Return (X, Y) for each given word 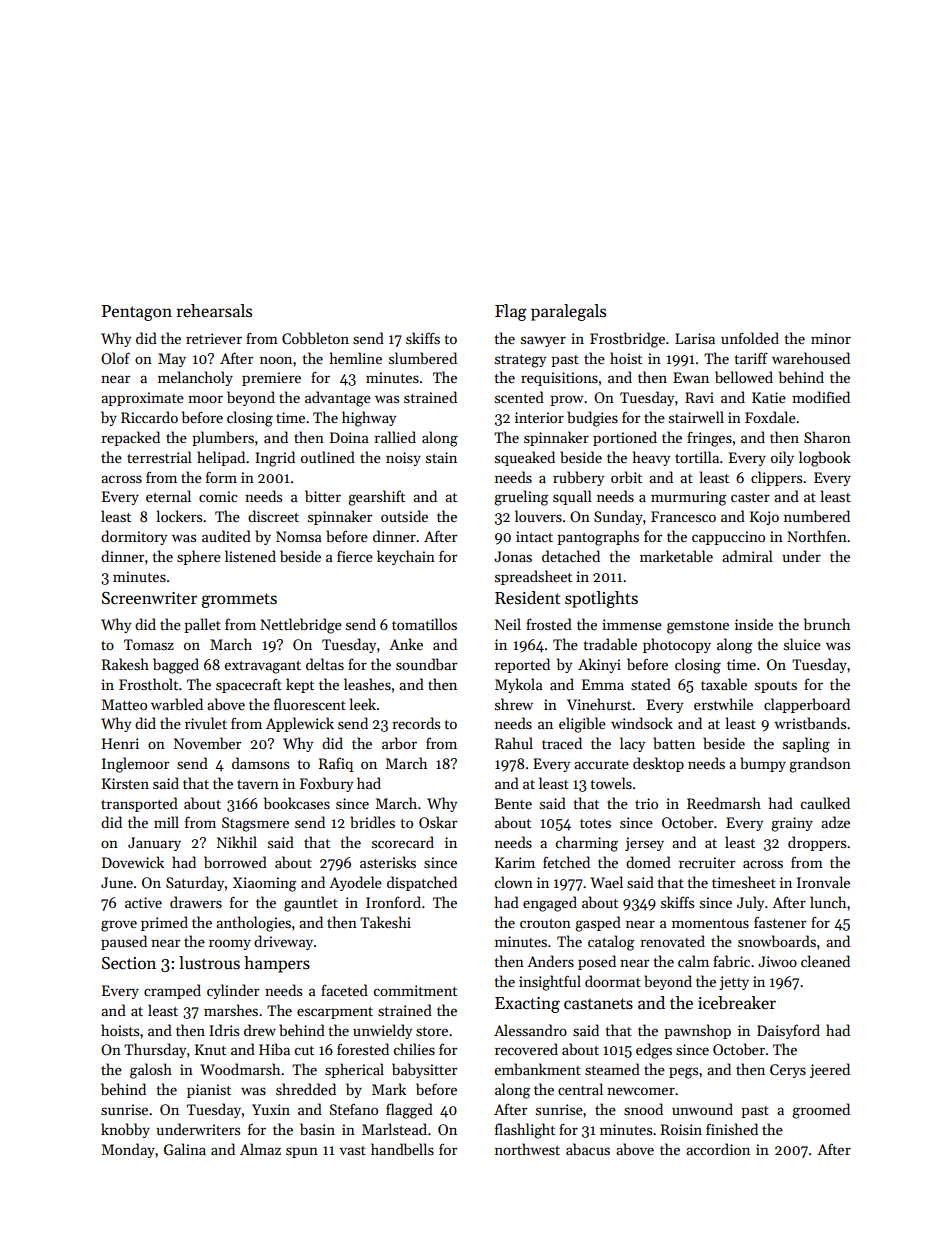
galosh (151, 1071)
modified (821, 397)
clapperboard (807, 705)
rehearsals (214, 311)
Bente (513, 803)
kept (300, 685)
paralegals (568, 312)
